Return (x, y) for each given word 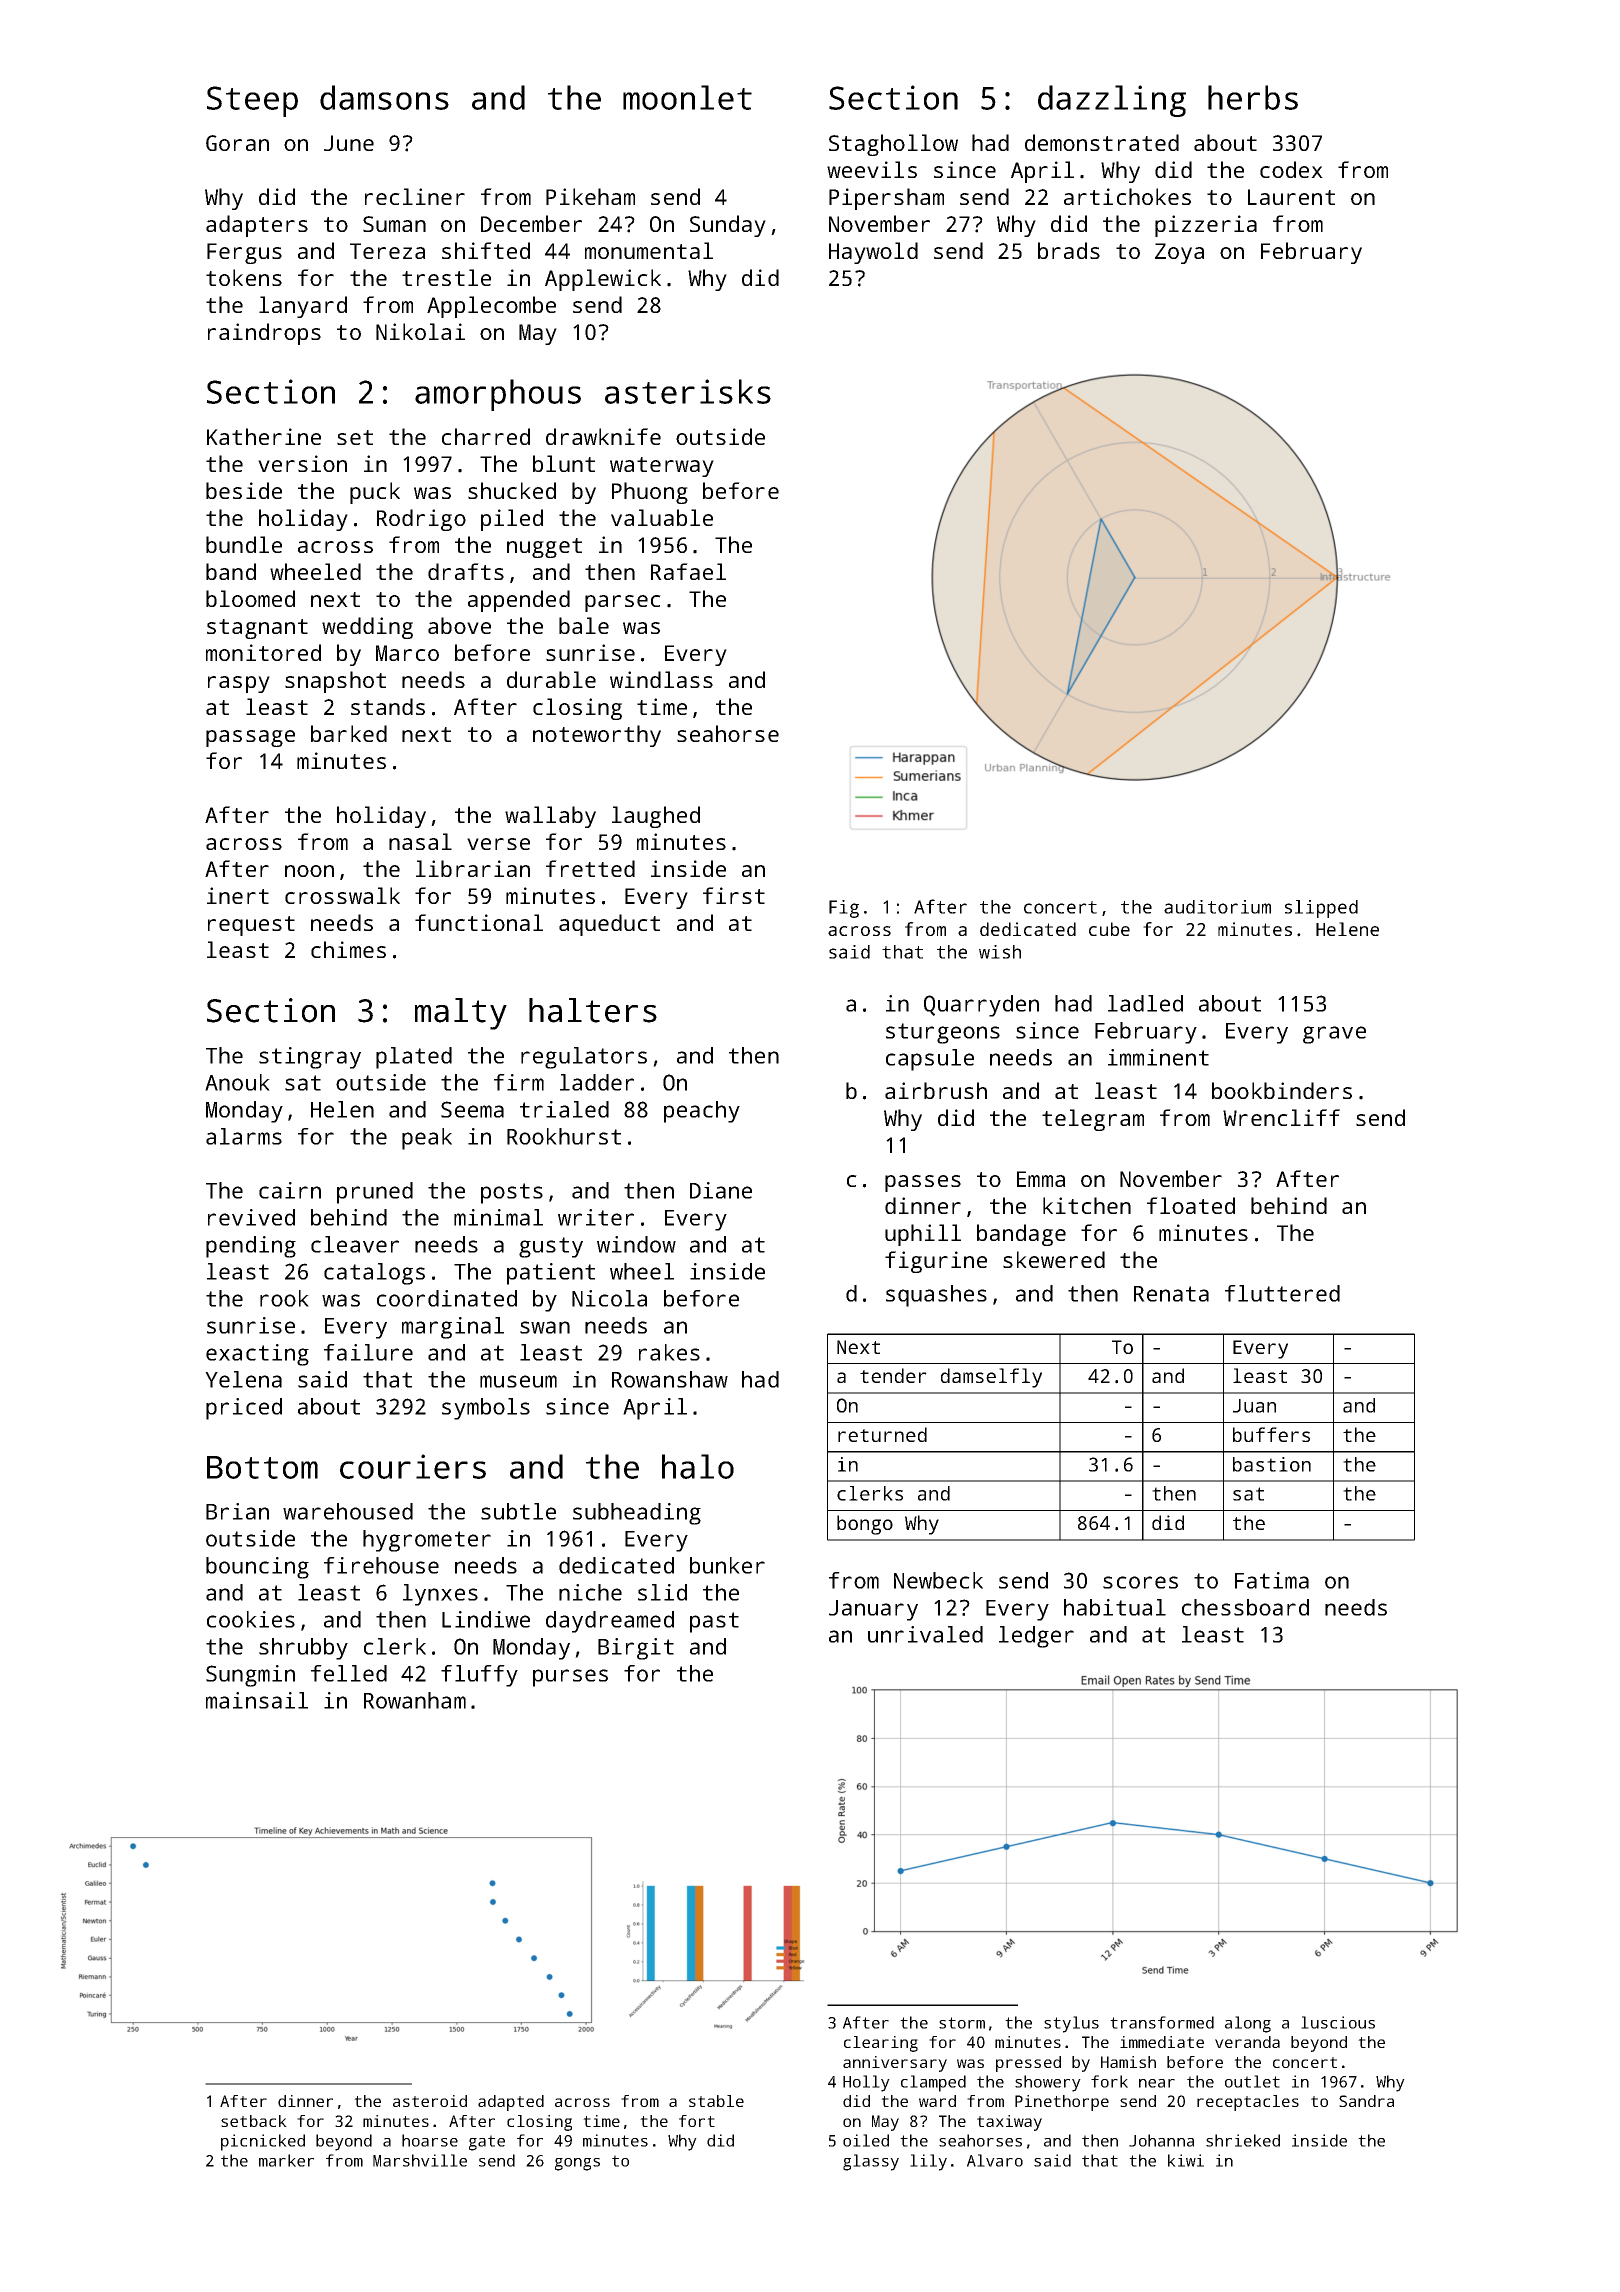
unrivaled (925, 1634)
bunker (727, 1565)
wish (1000, 952)
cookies (251, 1619)
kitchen (1087, 1205)
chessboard (1245, 1607)
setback (254, 2121)
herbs (1253, 97)
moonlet (687, 97)
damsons (384, 97)
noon (309, 871)
